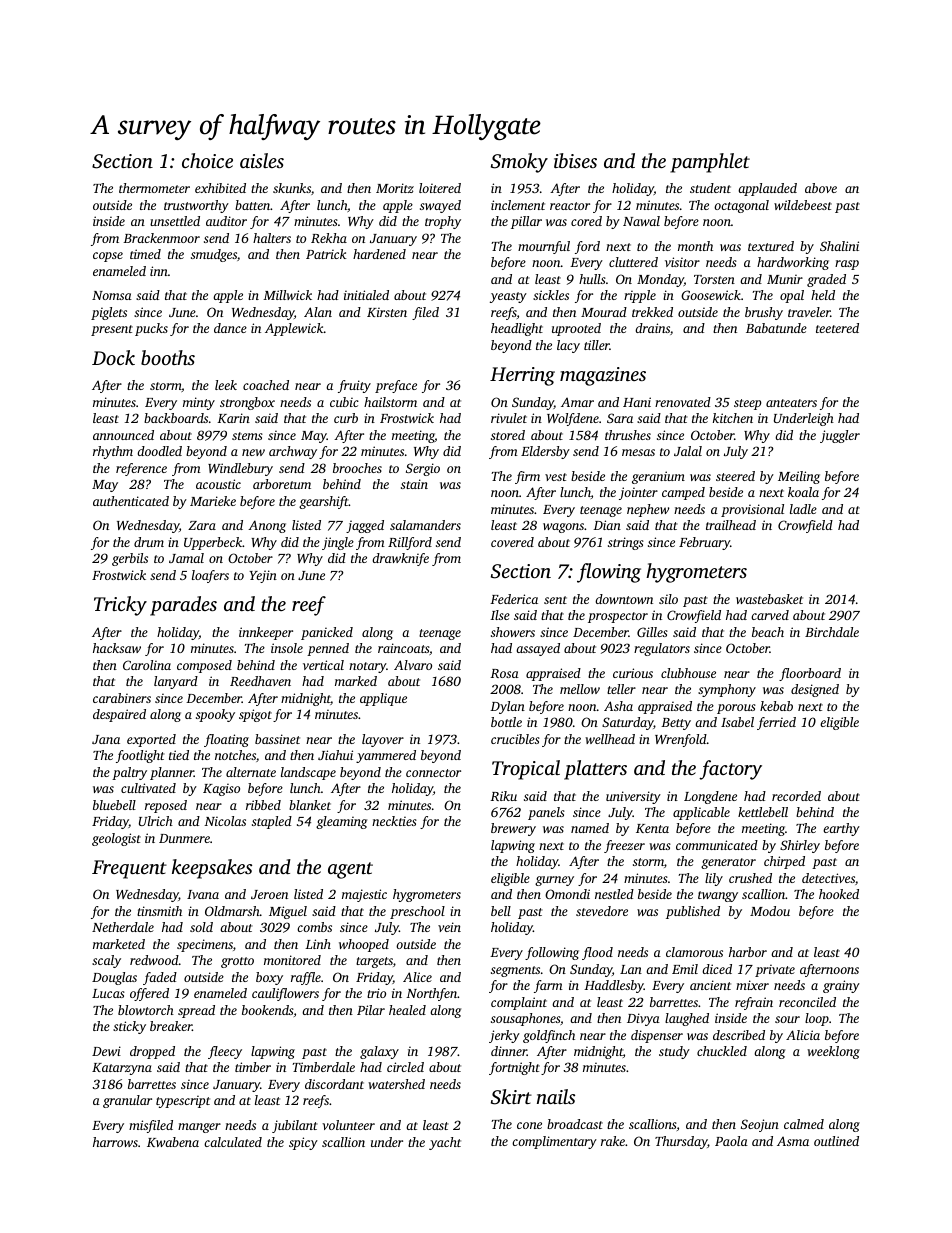 The image size is (952, 1233). I want to click on parades, so click(183, 606).
